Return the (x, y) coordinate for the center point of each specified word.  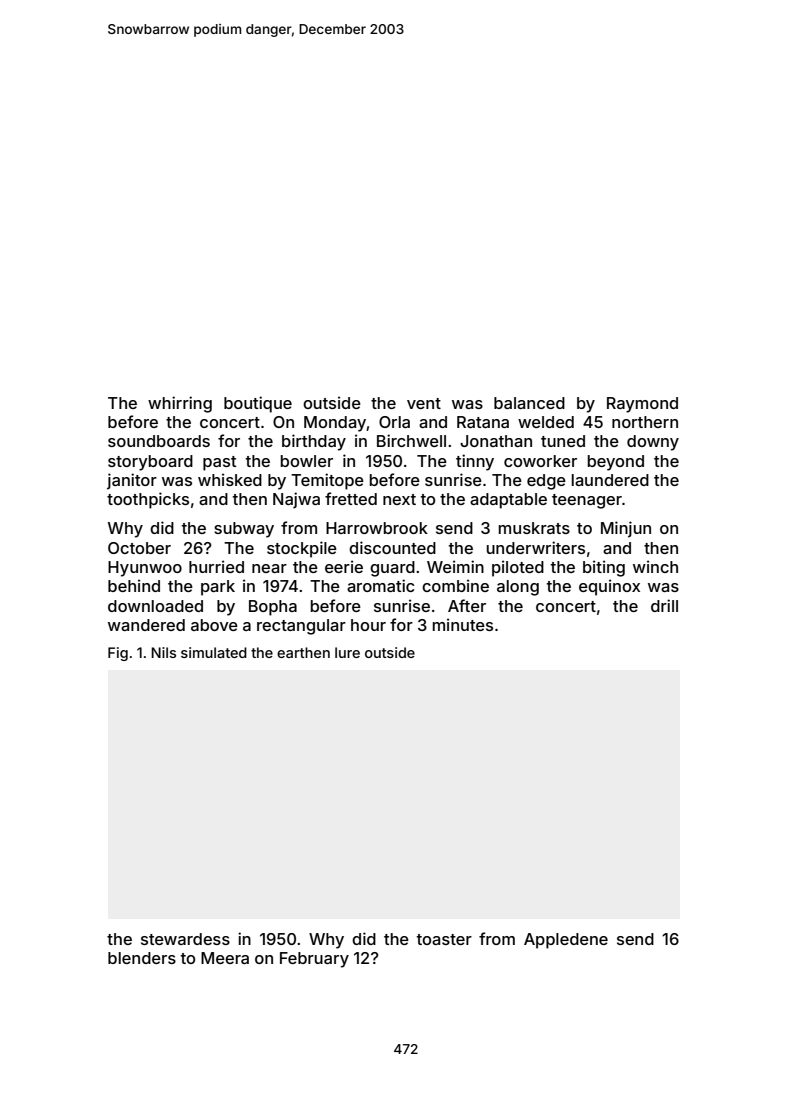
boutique (258, 404)
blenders (142, 958)
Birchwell (411, 440)
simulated (214, 652)
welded (546, 422)
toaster (444, 939)
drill (664, 605)
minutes (463, 624)
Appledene (566, 941)
